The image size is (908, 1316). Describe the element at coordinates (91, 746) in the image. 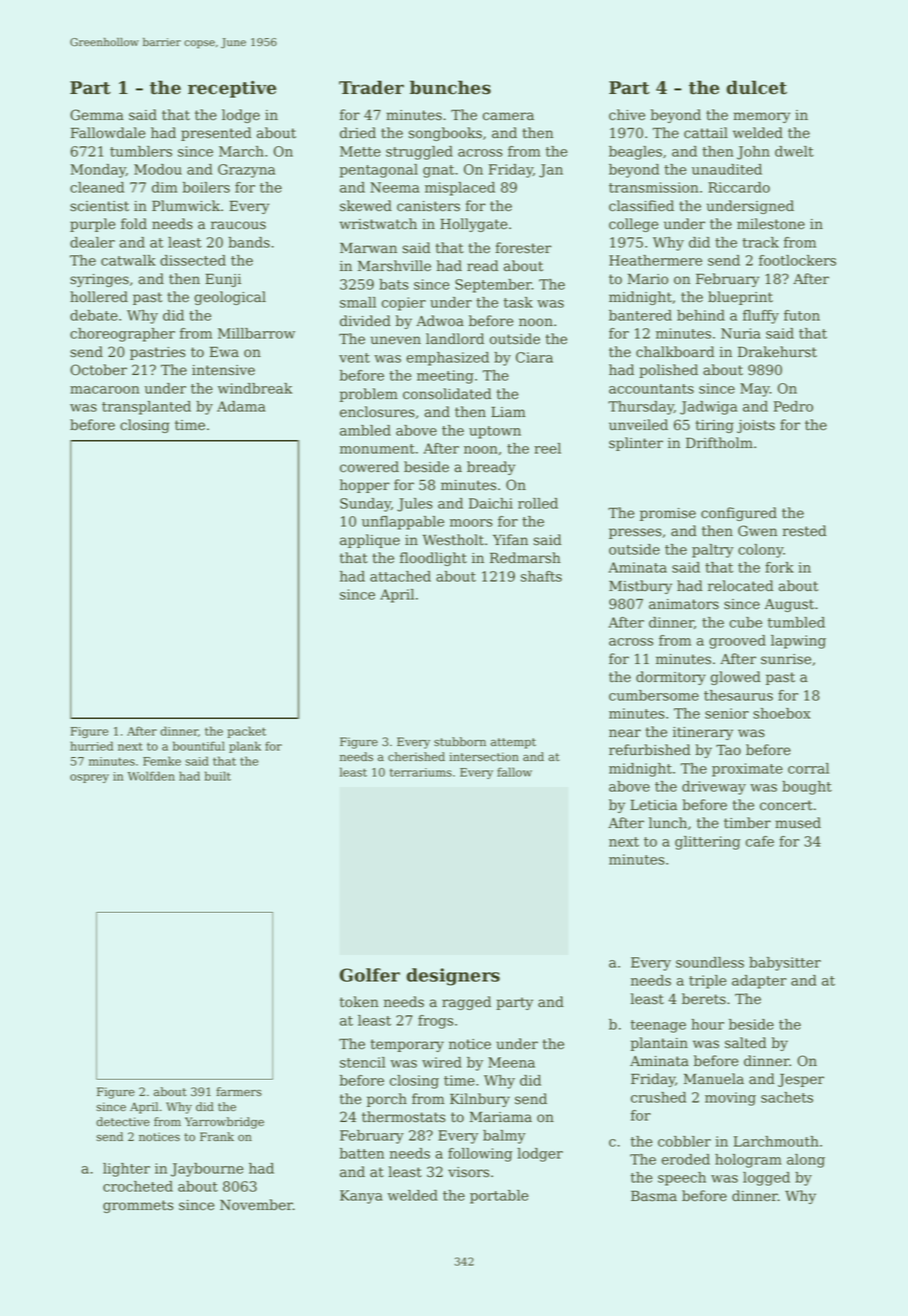

I see `hurried` at that location.
